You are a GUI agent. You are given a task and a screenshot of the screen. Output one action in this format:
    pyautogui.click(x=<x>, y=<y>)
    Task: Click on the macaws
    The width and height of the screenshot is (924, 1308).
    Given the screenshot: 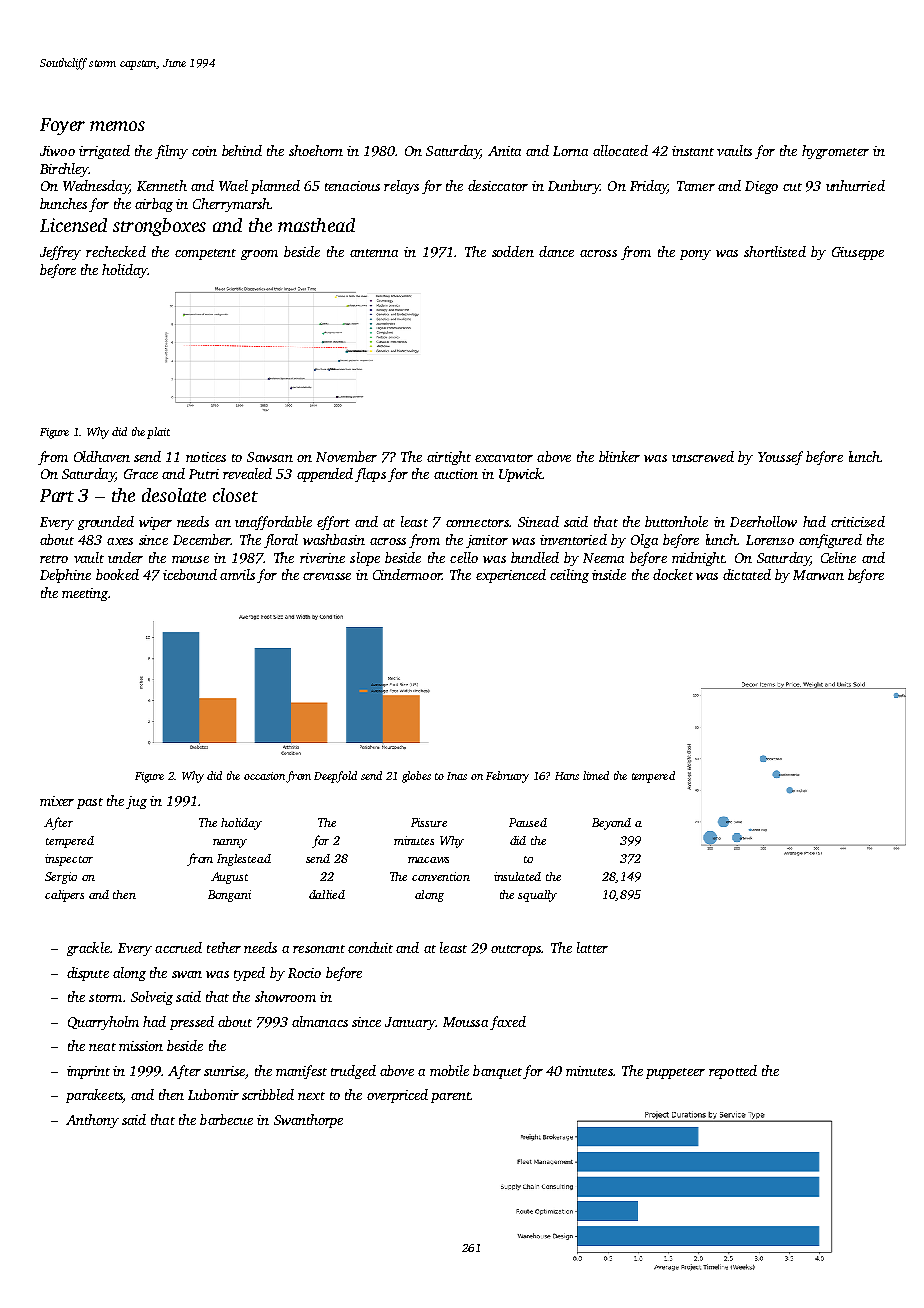 What is the action you would take?
    pyautogui.click(x=428, y=860)
